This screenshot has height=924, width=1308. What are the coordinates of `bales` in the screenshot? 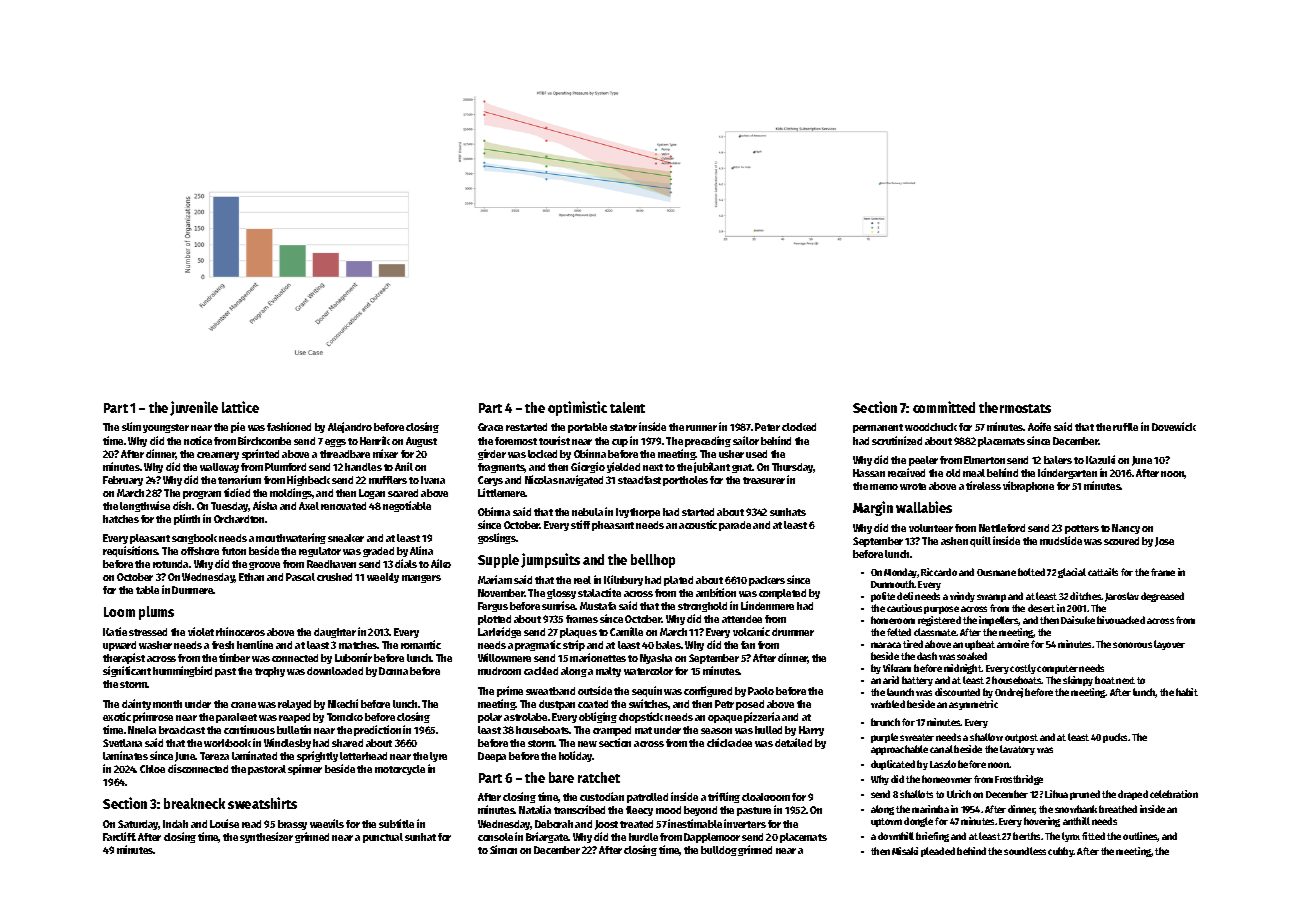 It's located at (668, 645).
